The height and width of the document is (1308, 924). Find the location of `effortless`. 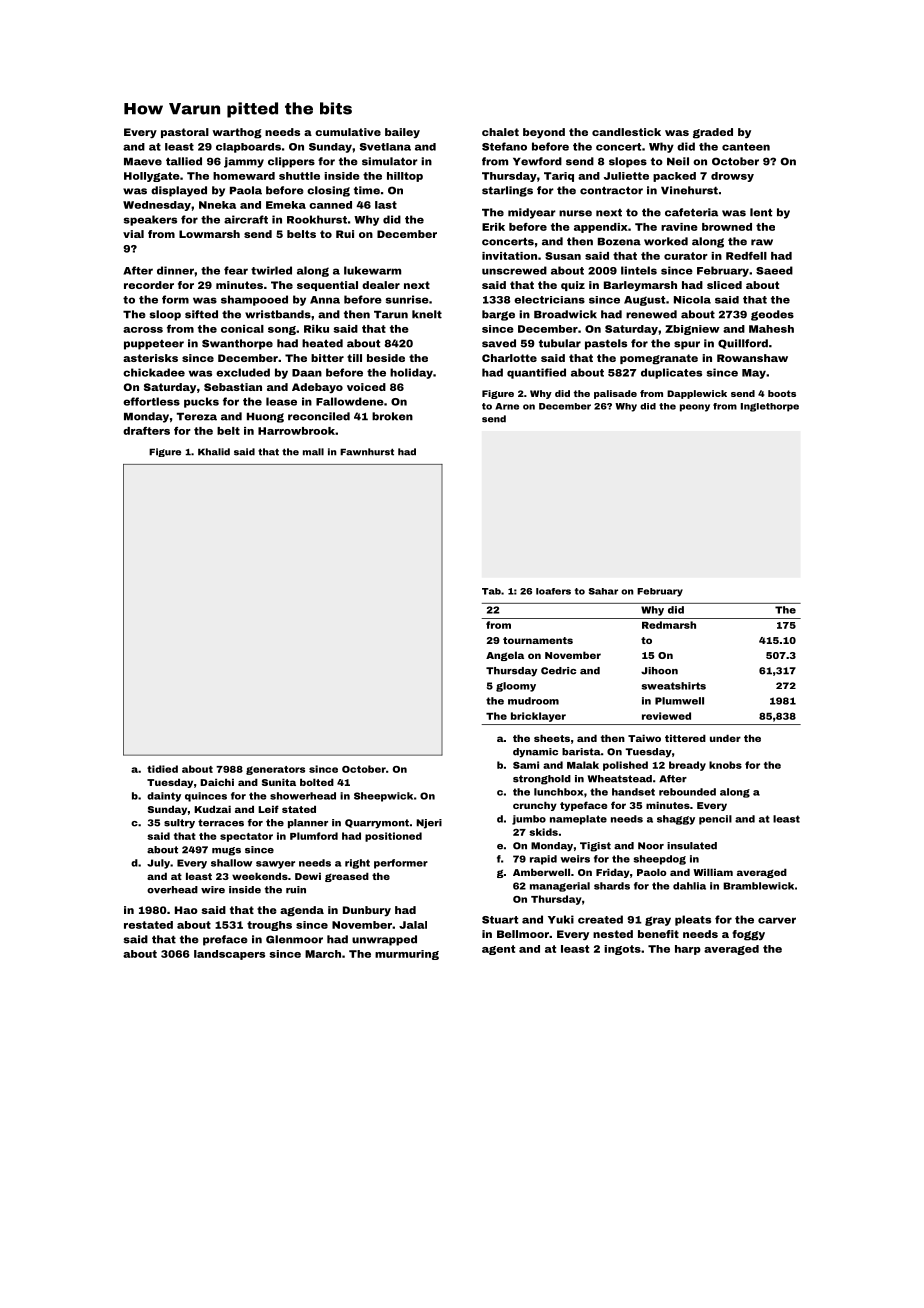

effortless is located at coordinates (151, 401).
